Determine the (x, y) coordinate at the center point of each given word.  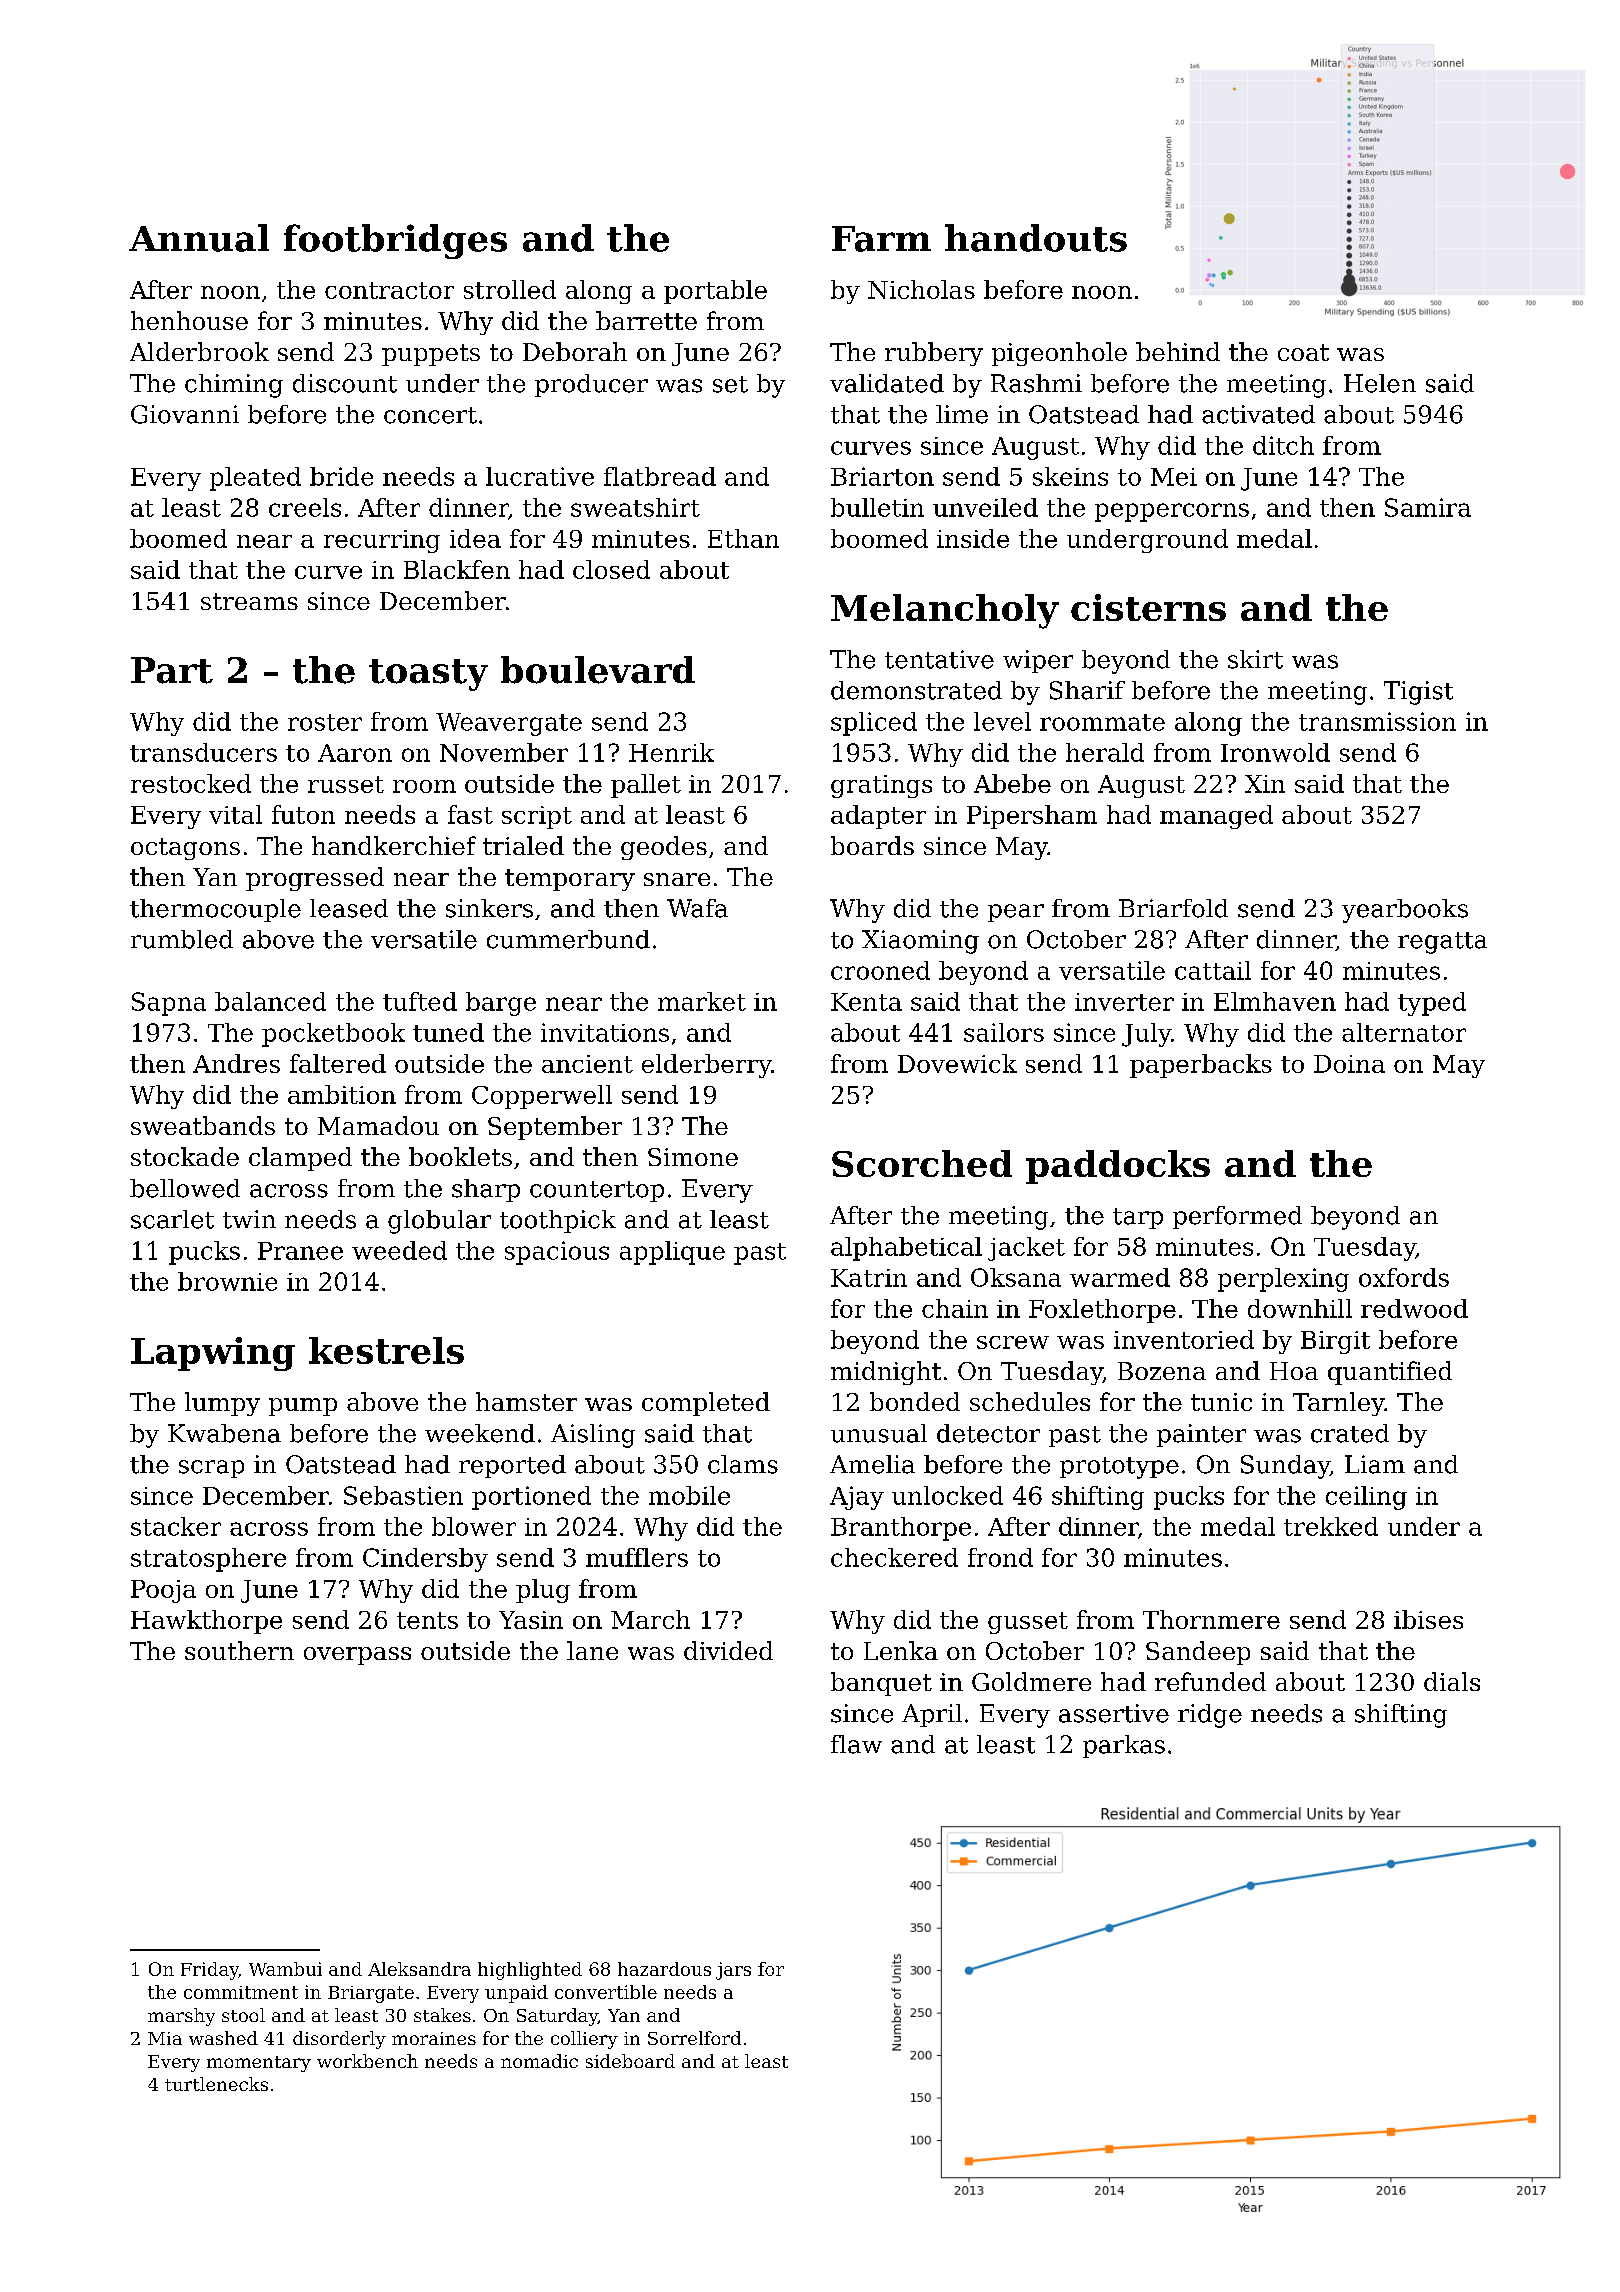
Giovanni (185, 414)
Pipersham (1032, 817)
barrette (646, 320)
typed (1432, 1004)
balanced (270, 1001)
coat (1303, 352)
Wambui (285, 1969)
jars (733, 1971)
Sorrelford (694, 2038)
